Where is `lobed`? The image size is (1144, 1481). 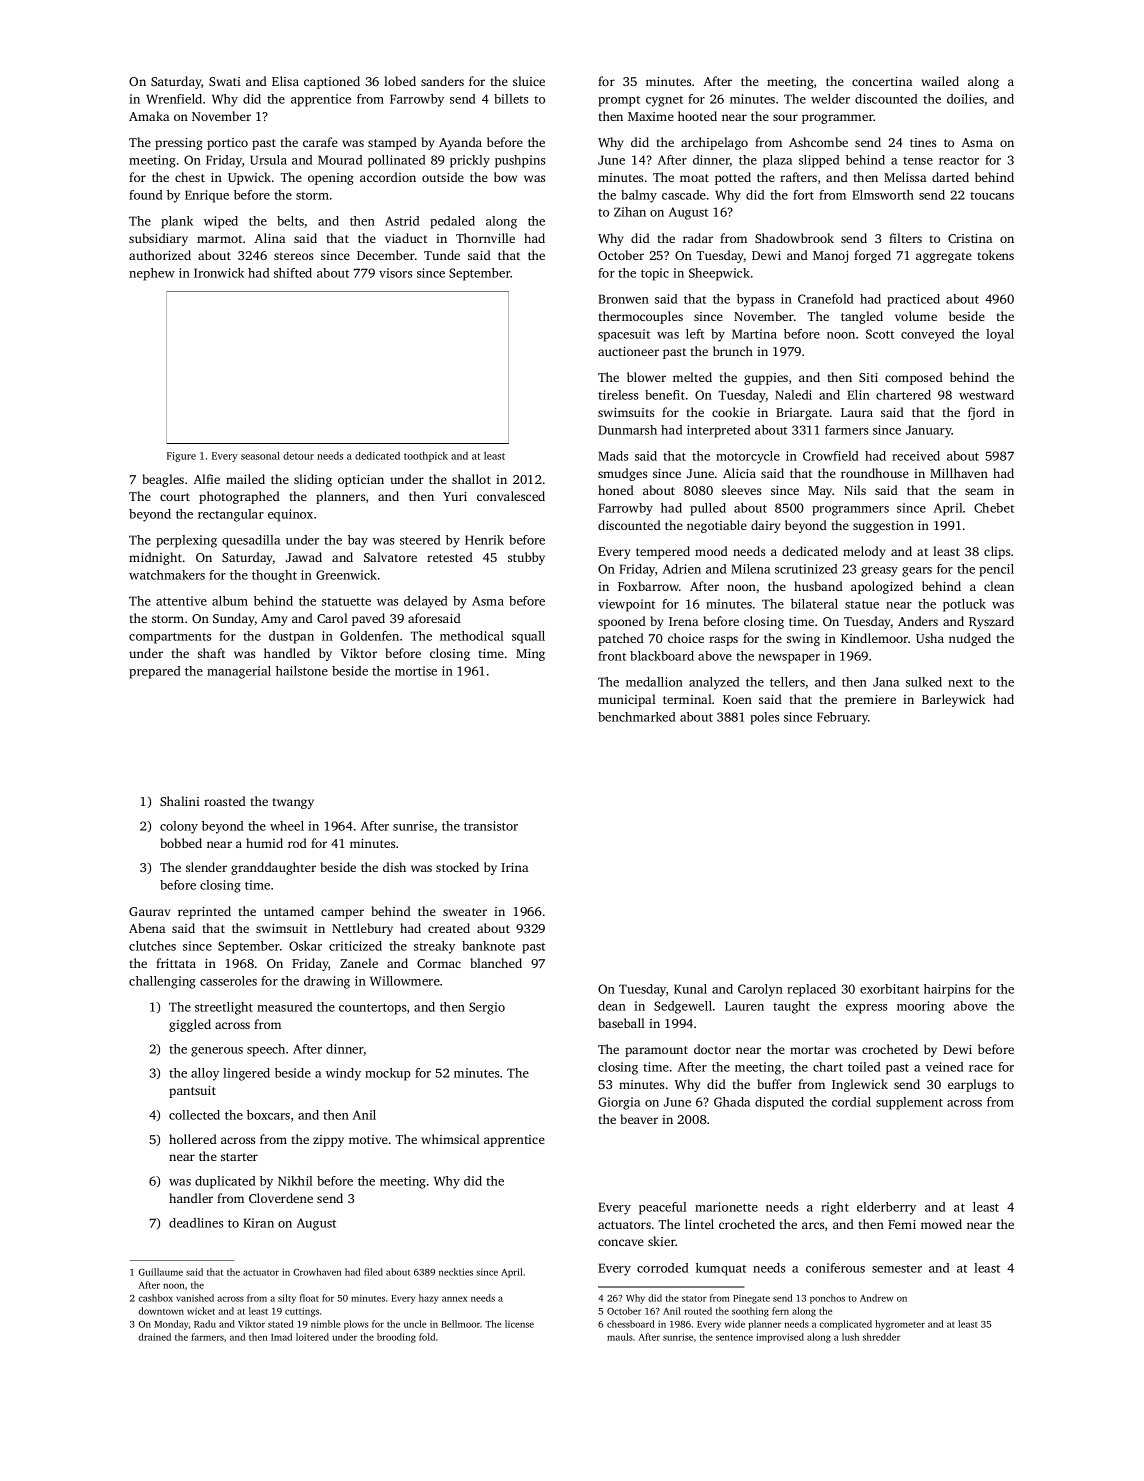
lobed is located at coordinates (400, 81).
